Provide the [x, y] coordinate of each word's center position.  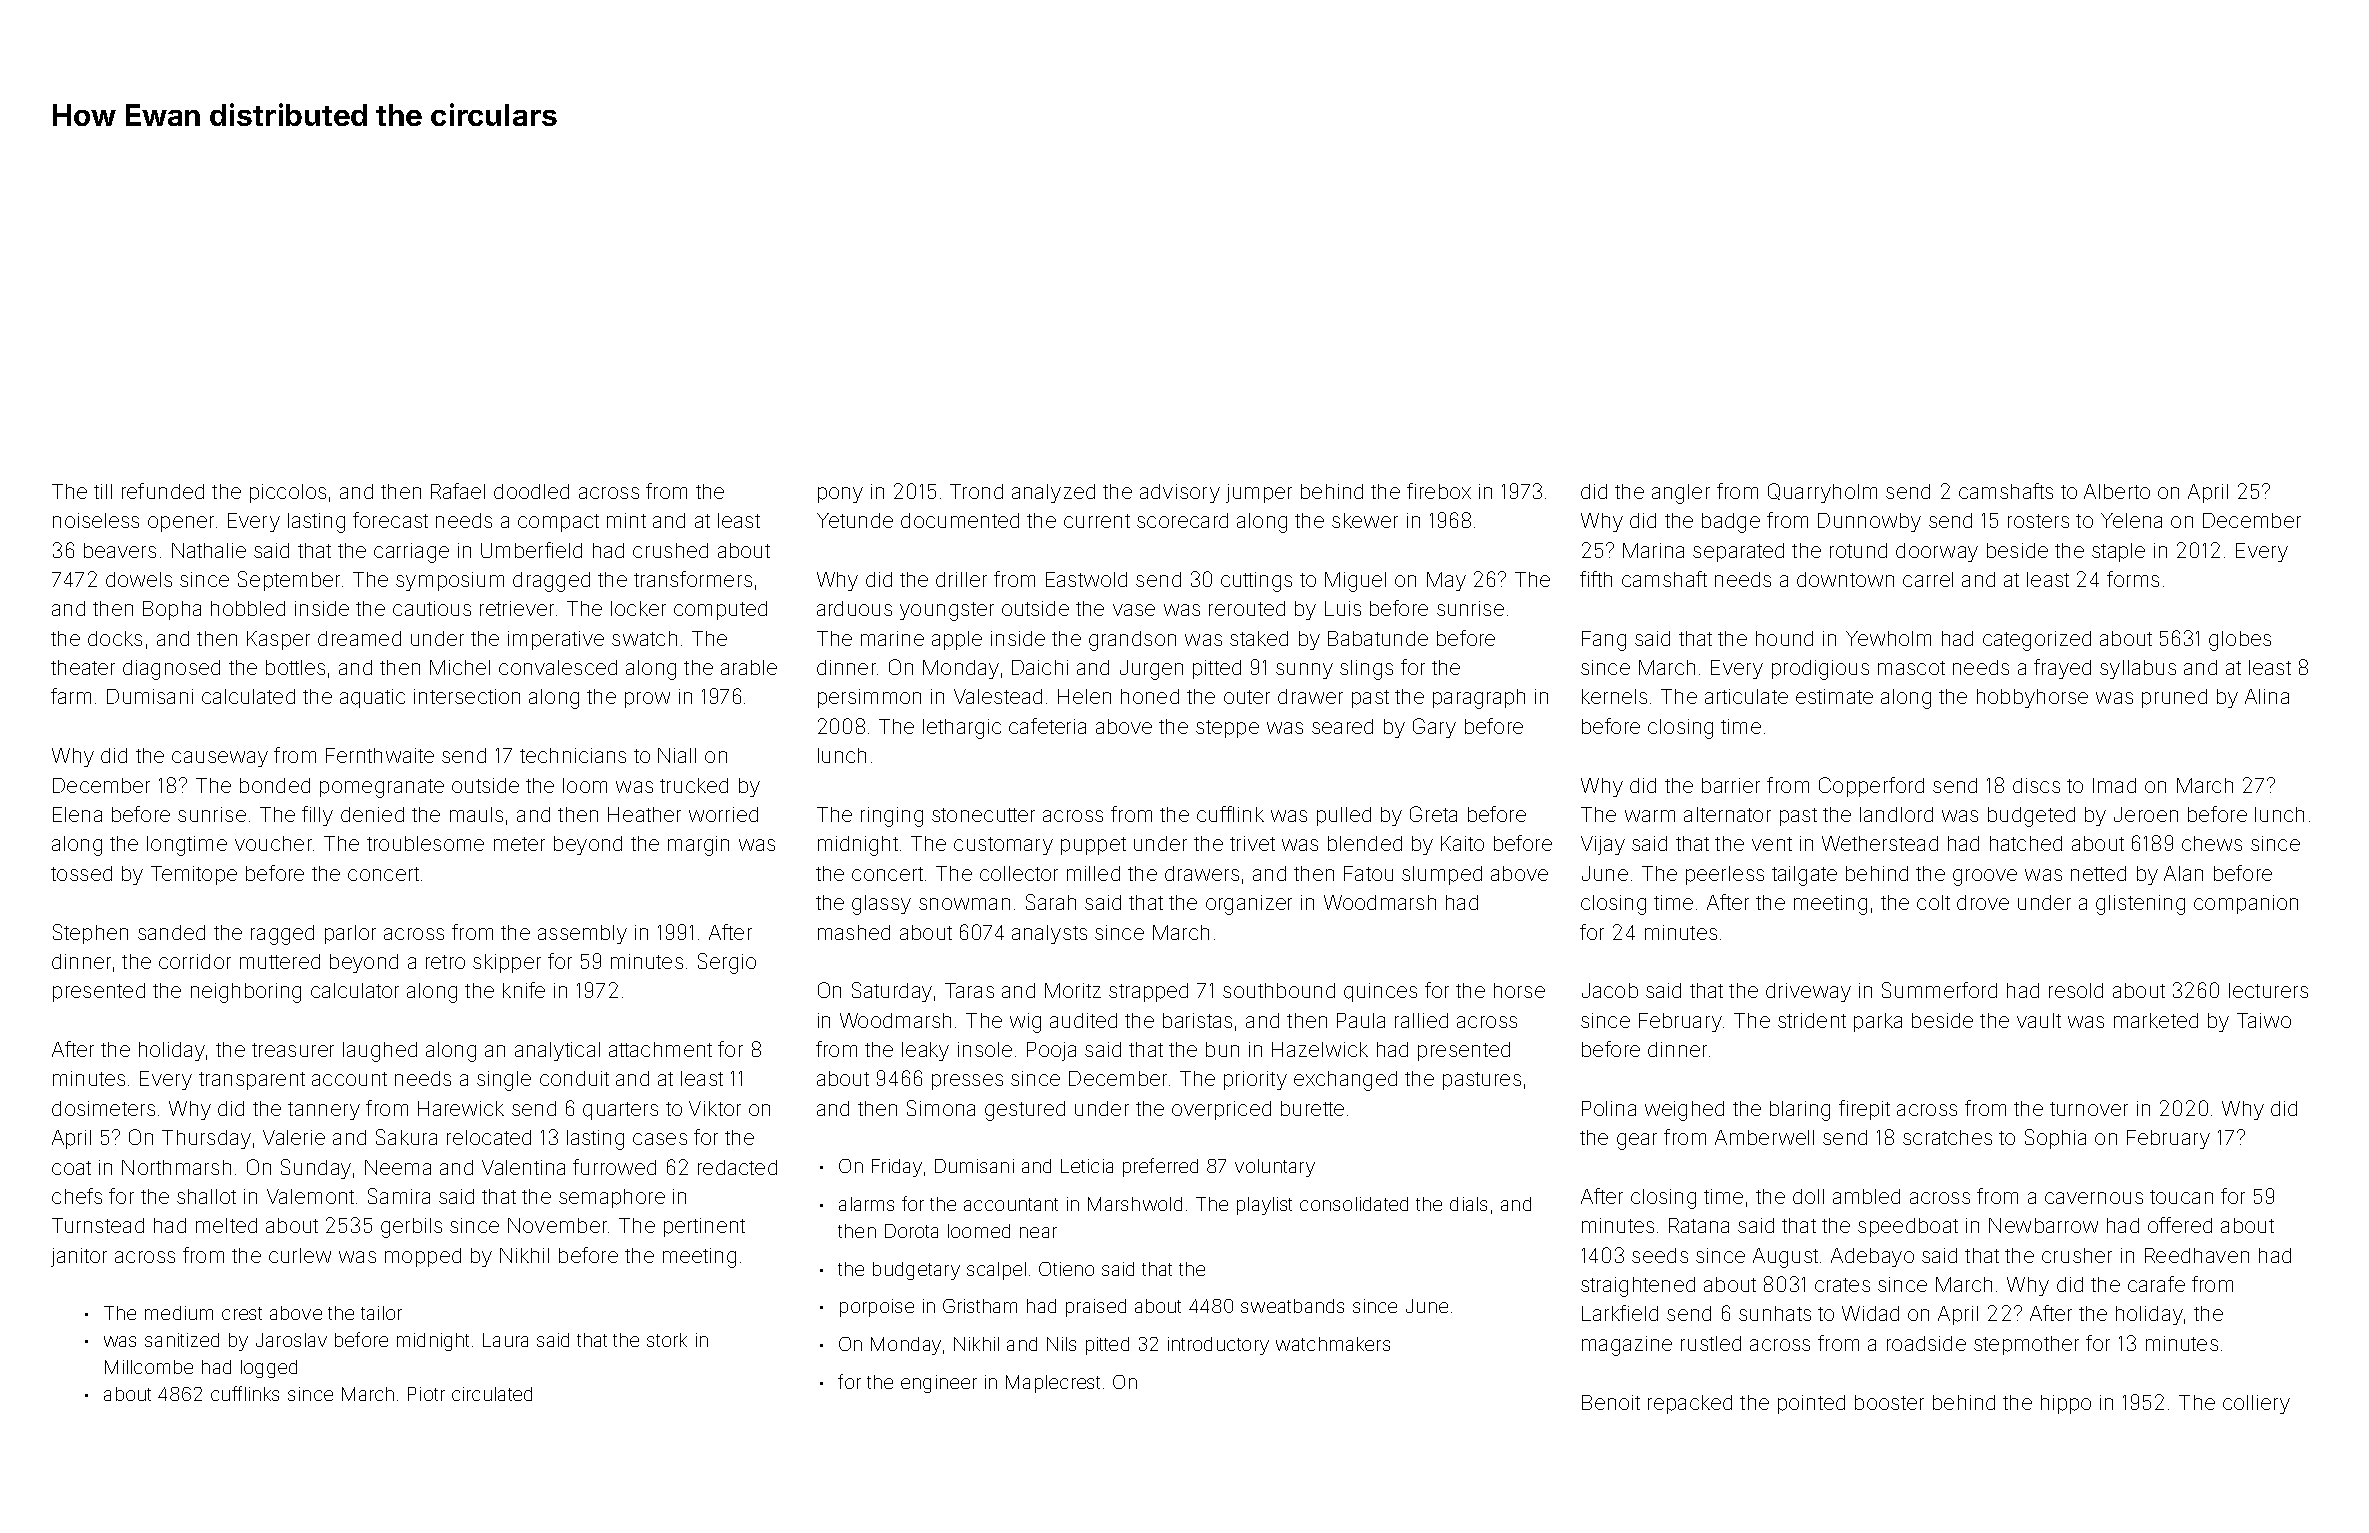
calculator [355, 990]
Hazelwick [1320, 1049]
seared [1342, 726]
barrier [1731, 785]
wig [1025, 1023]
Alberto [2117, 491]
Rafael [458, 491]
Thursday [206, 1139]
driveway [1808, 992]
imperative [556, 640]
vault [2039, 1020]
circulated [492, 1394]
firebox [1439, 491]
